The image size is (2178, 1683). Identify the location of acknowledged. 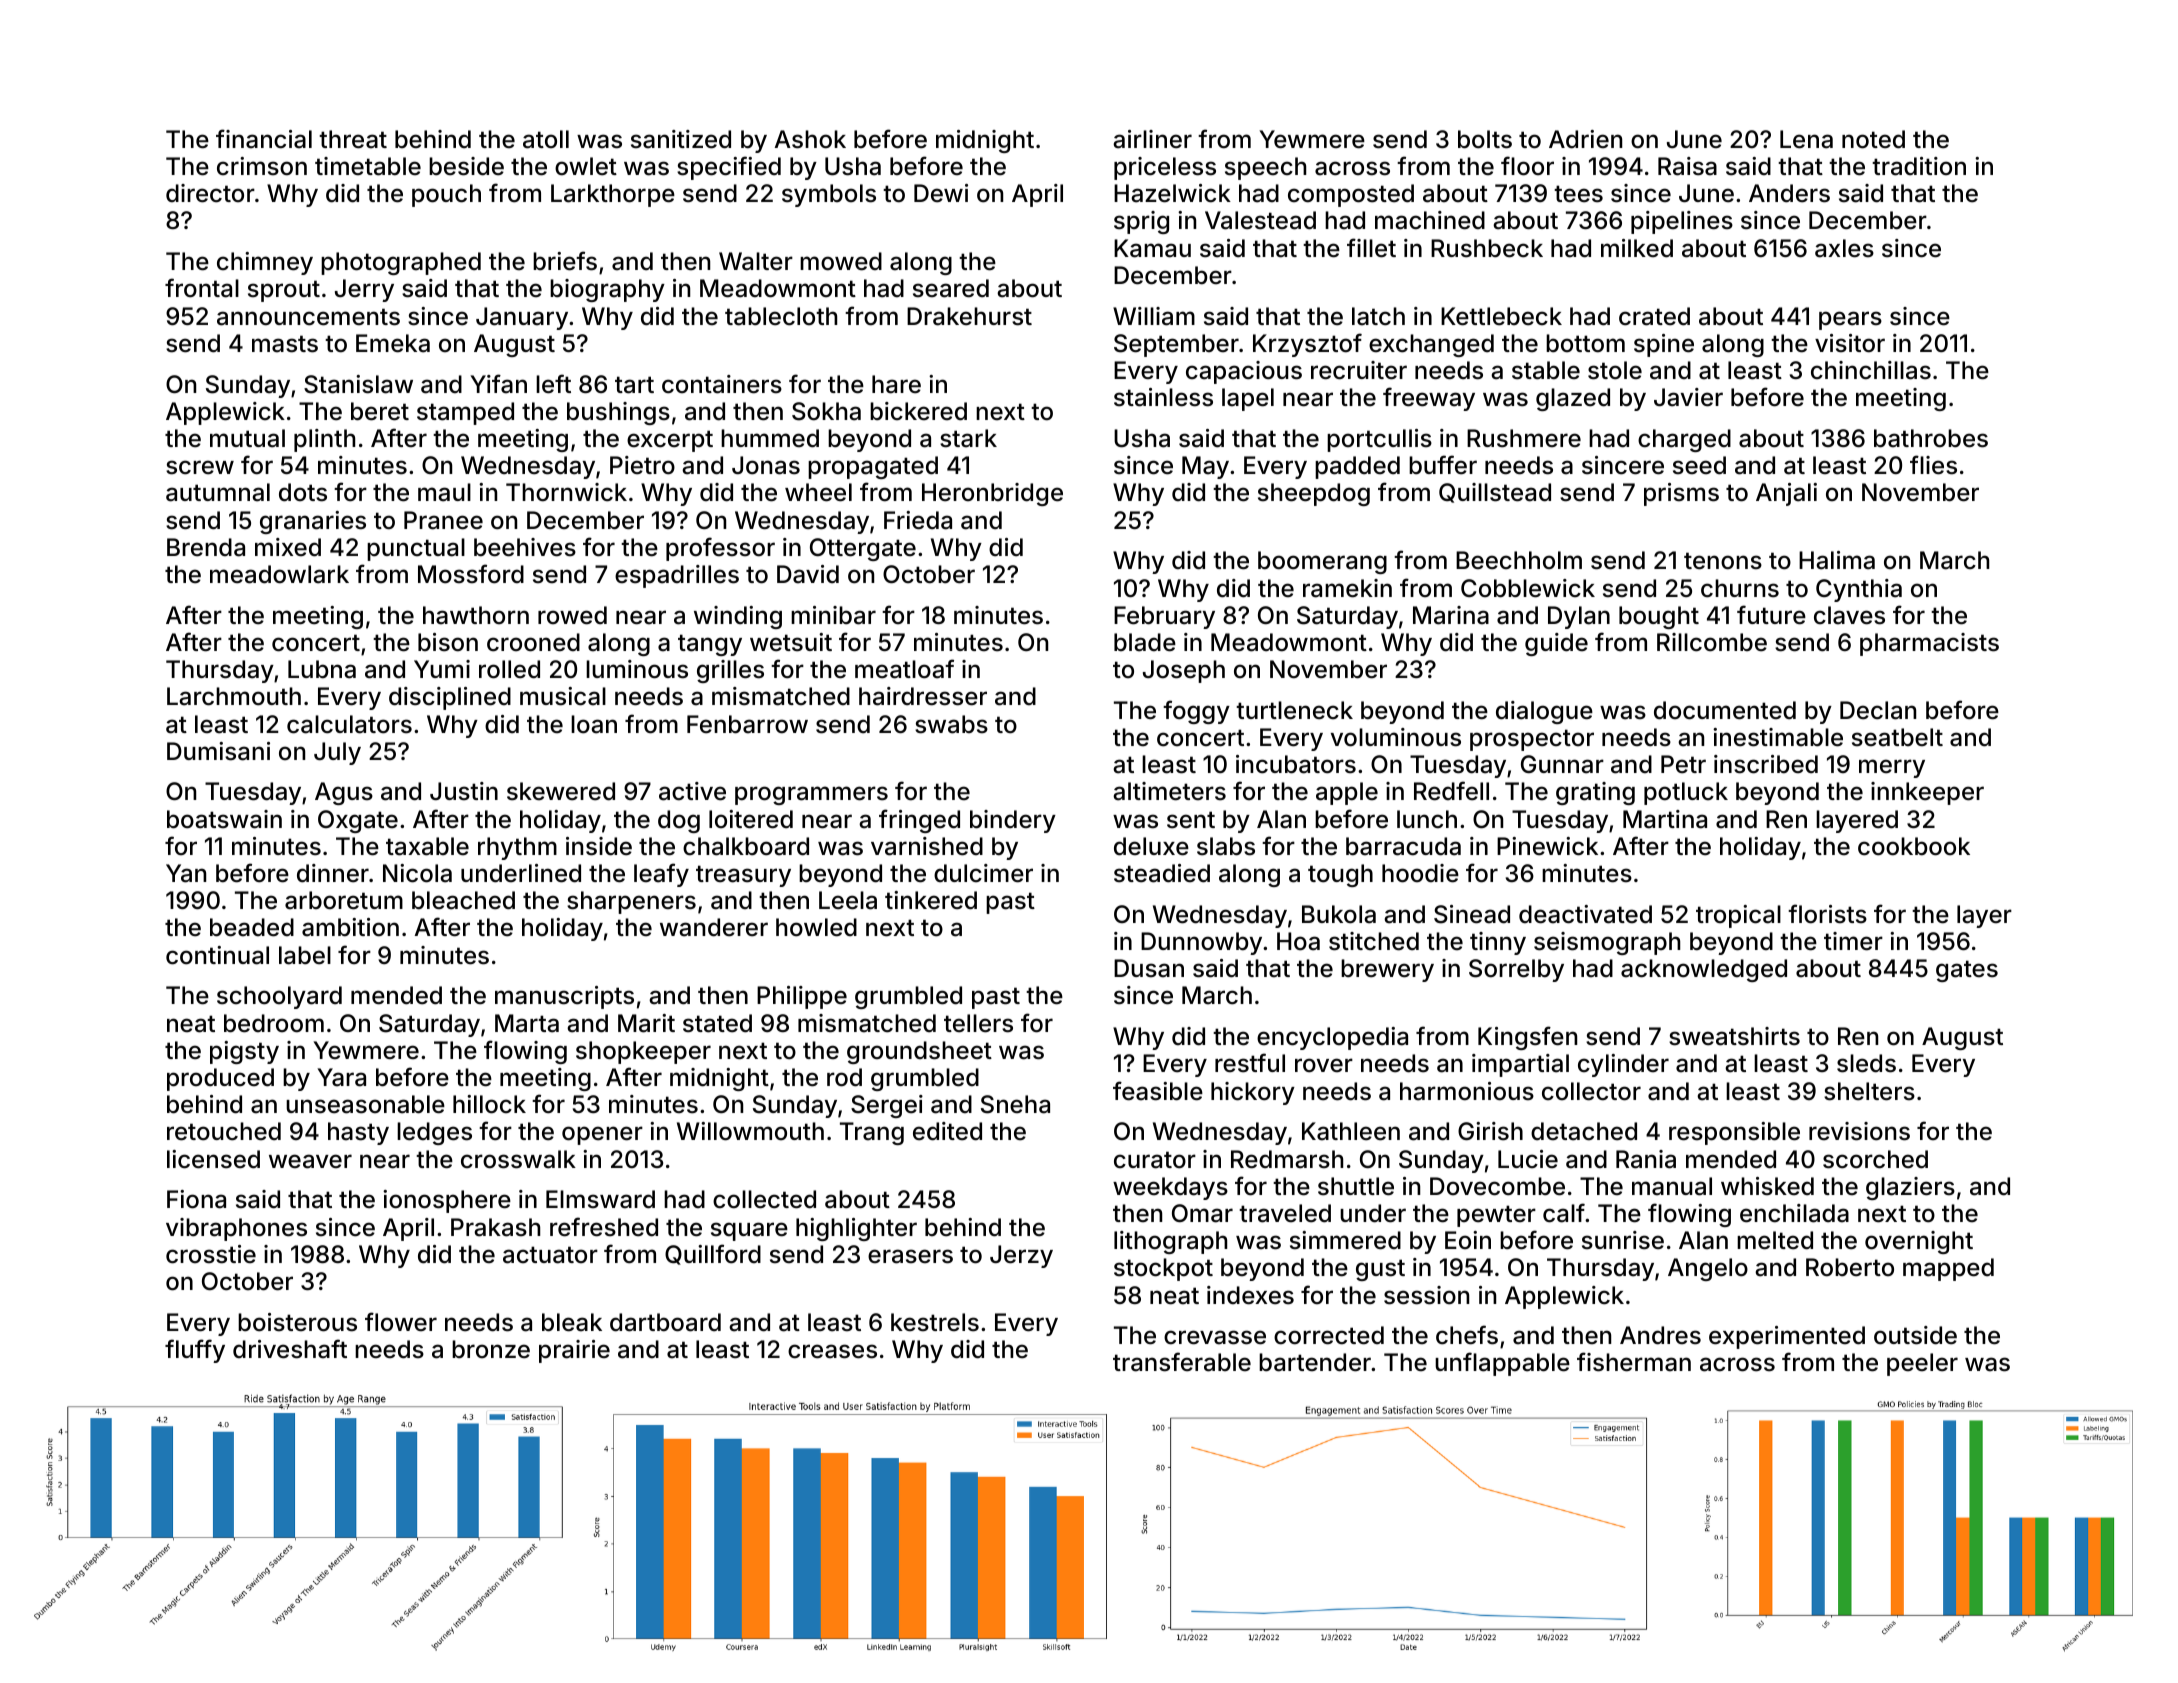
(1704, 970).
